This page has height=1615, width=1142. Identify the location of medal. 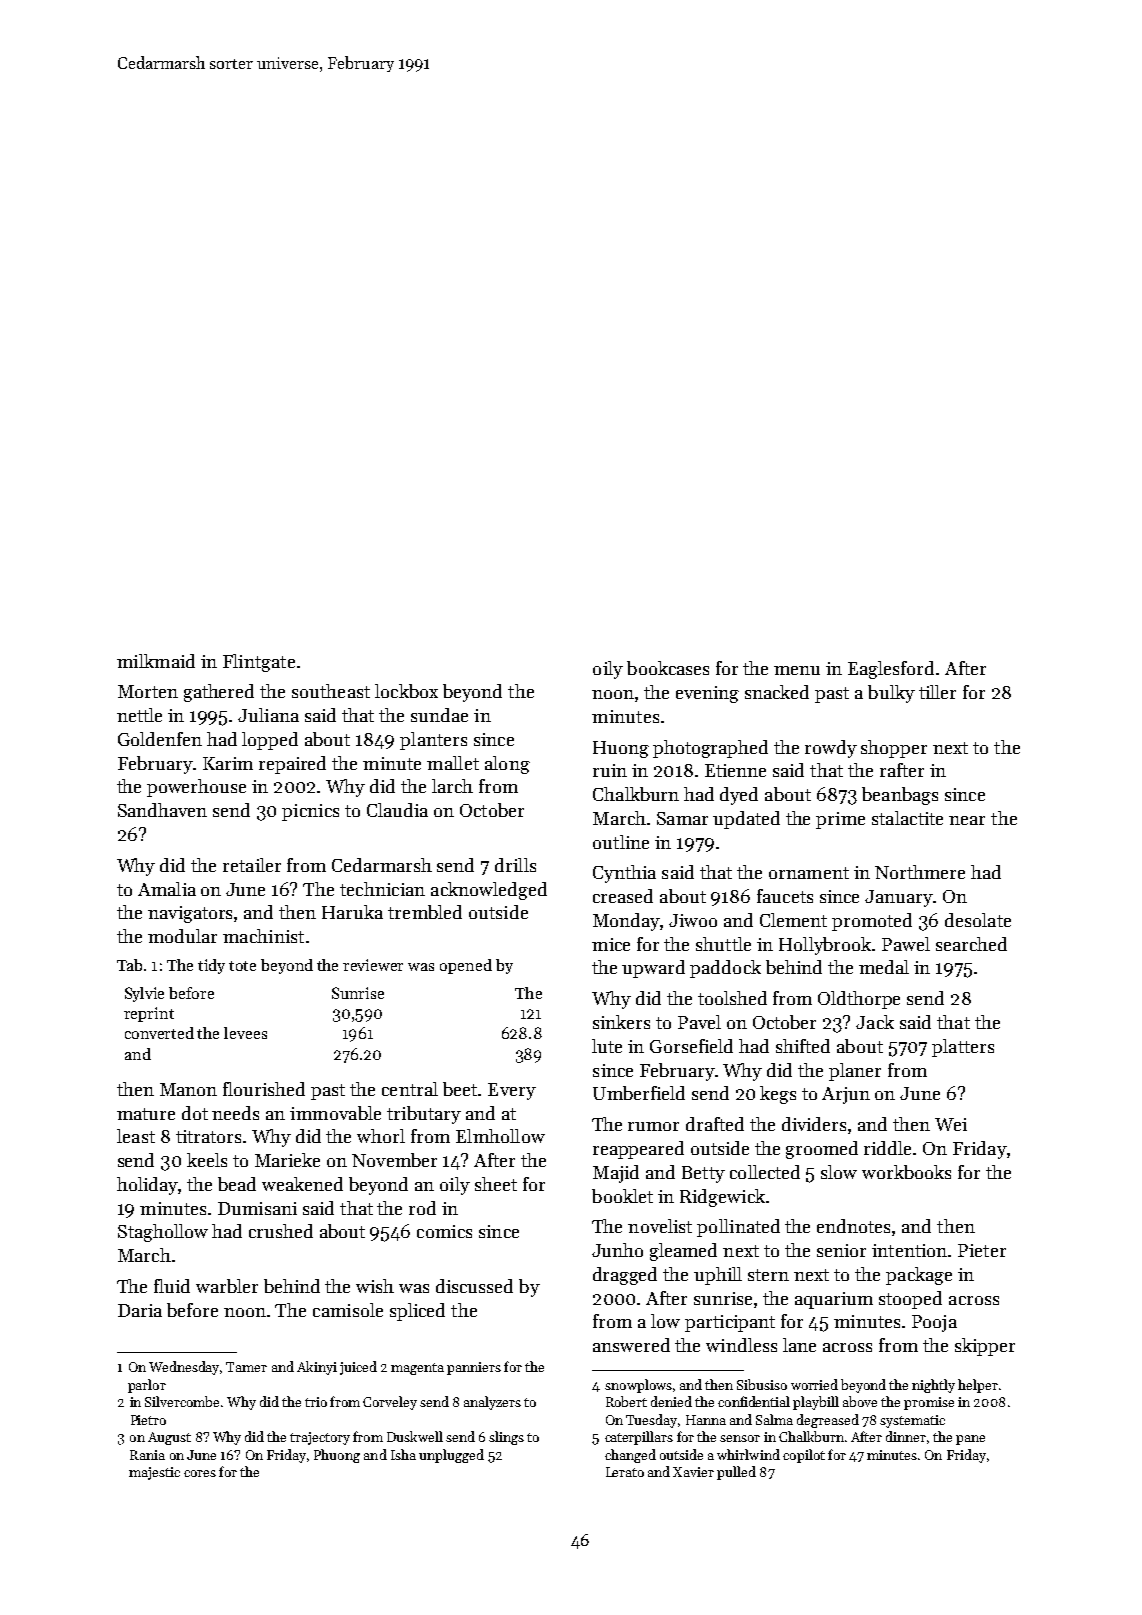
(884, 967).
